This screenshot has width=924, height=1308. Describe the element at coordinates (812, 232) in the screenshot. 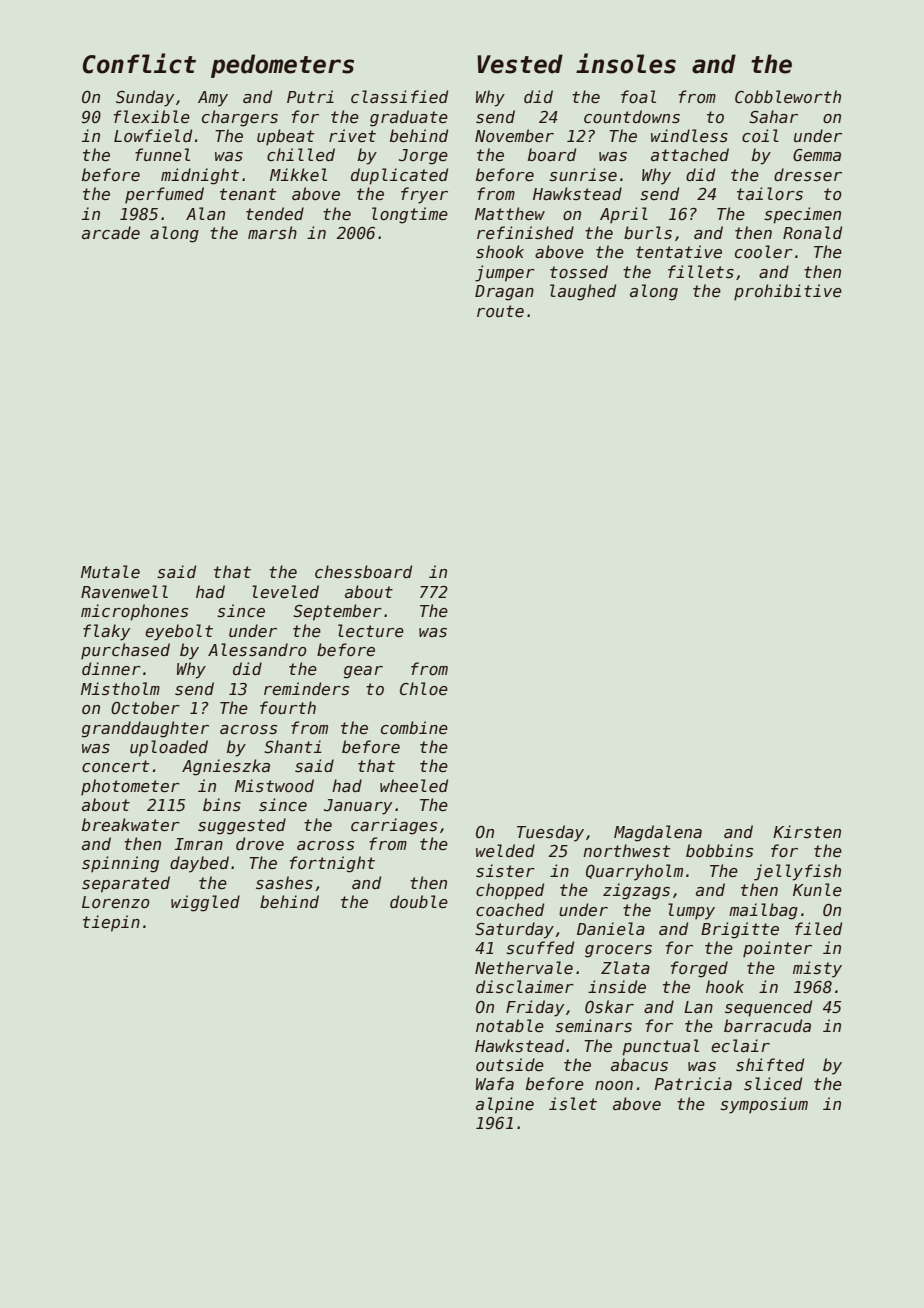

I see `Ronald` at that location.
